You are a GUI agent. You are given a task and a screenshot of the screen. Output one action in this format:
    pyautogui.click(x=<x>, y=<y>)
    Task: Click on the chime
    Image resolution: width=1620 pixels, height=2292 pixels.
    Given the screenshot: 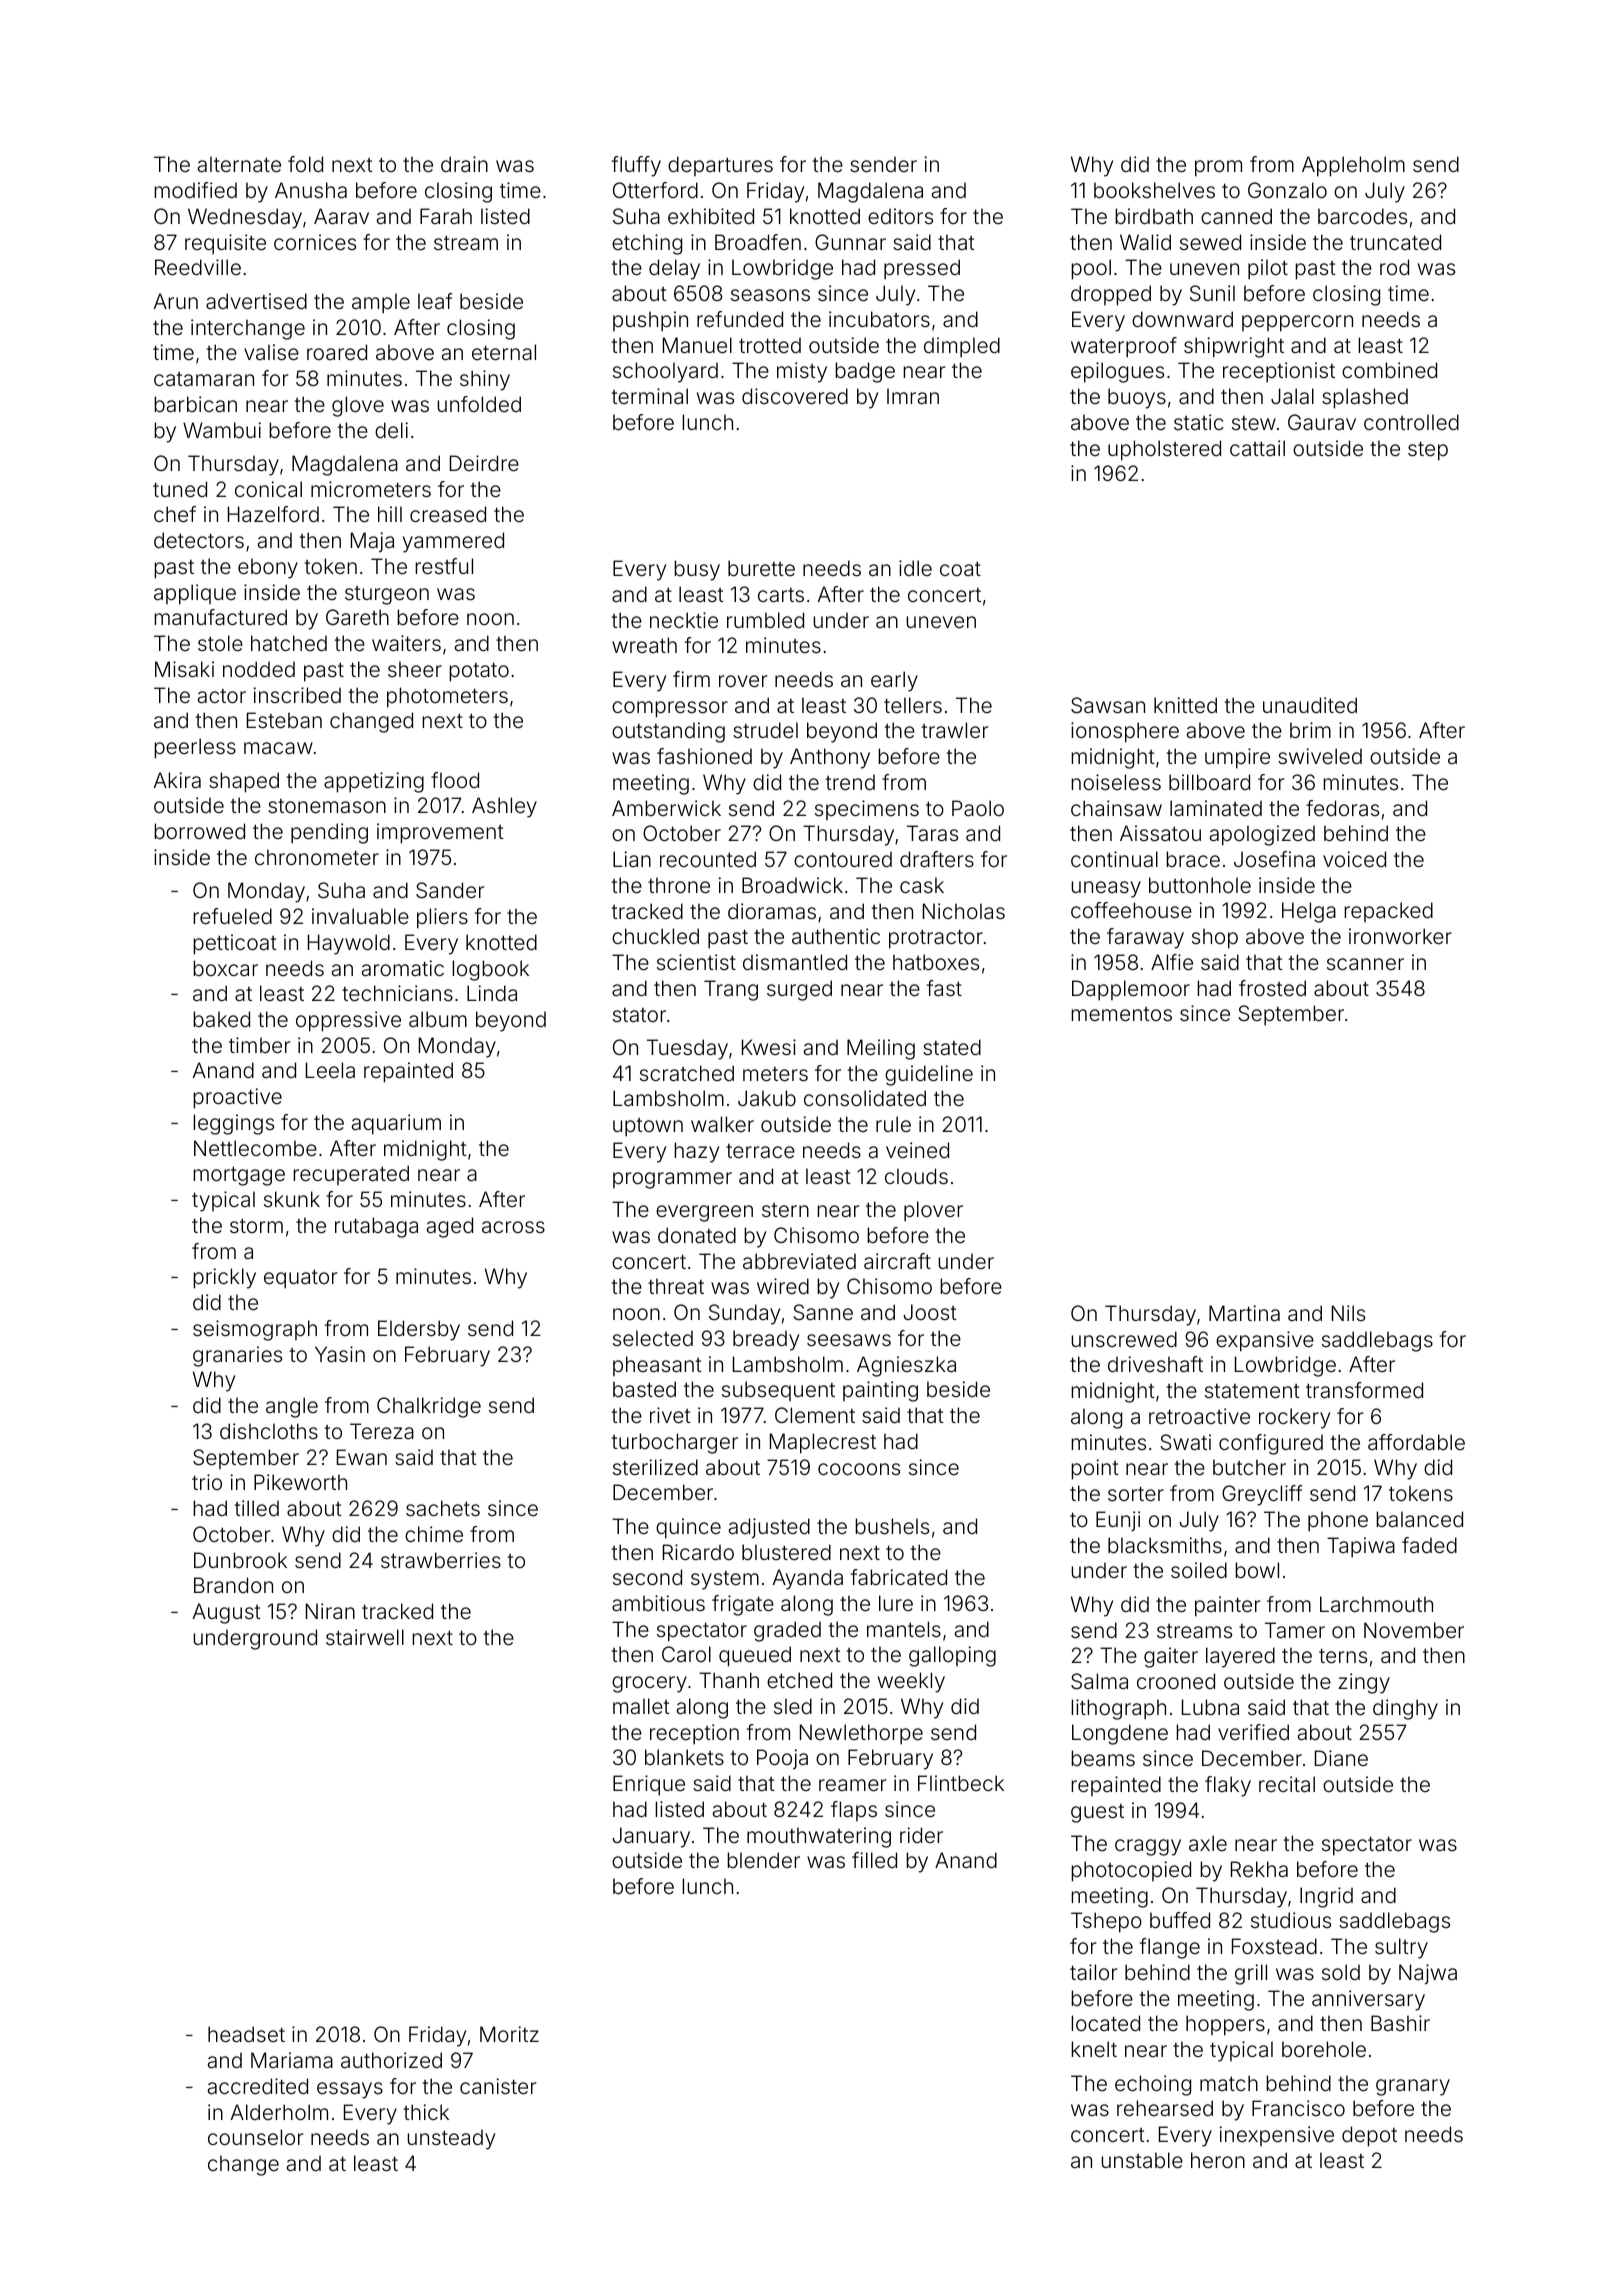 What is the action you would take?
    pyautogui.click(x=434, y=1534)
